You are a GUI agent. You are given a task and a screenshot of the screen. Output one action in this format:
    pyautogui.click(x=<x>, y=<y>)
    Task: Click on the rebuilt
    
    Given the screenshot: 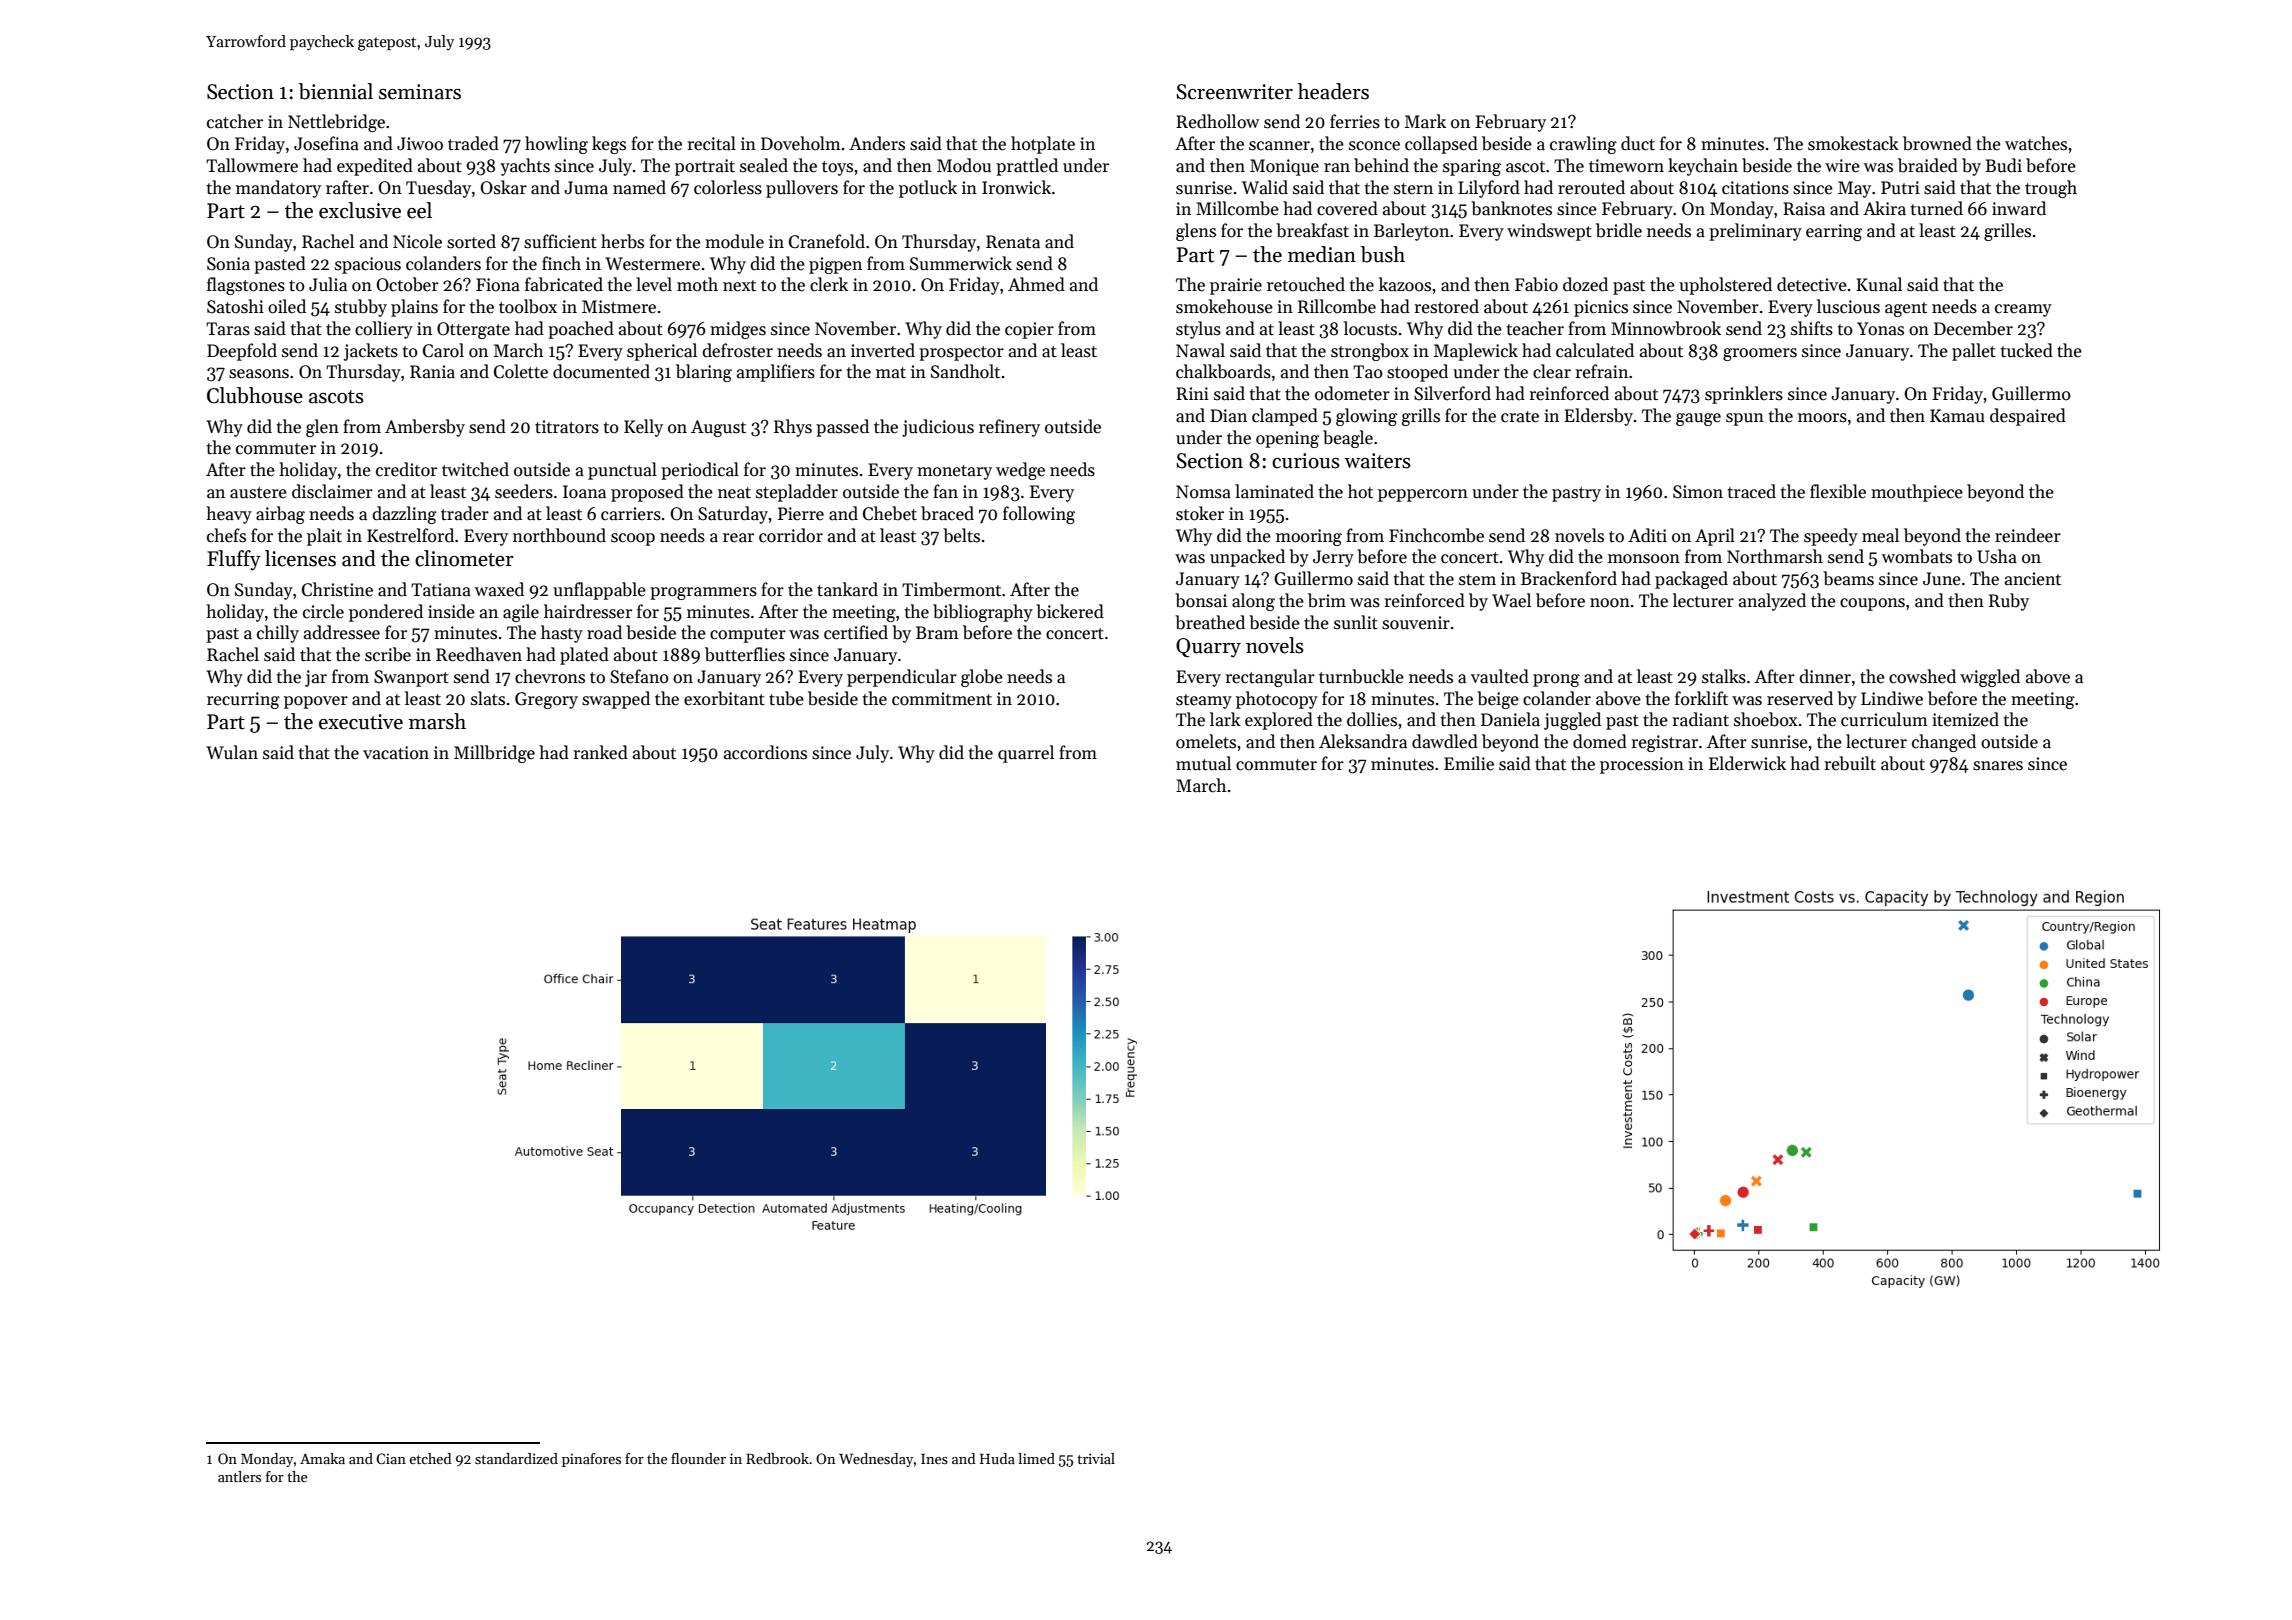 What is the action you would take?
    pyautogui.click(x=1850, y=763)
